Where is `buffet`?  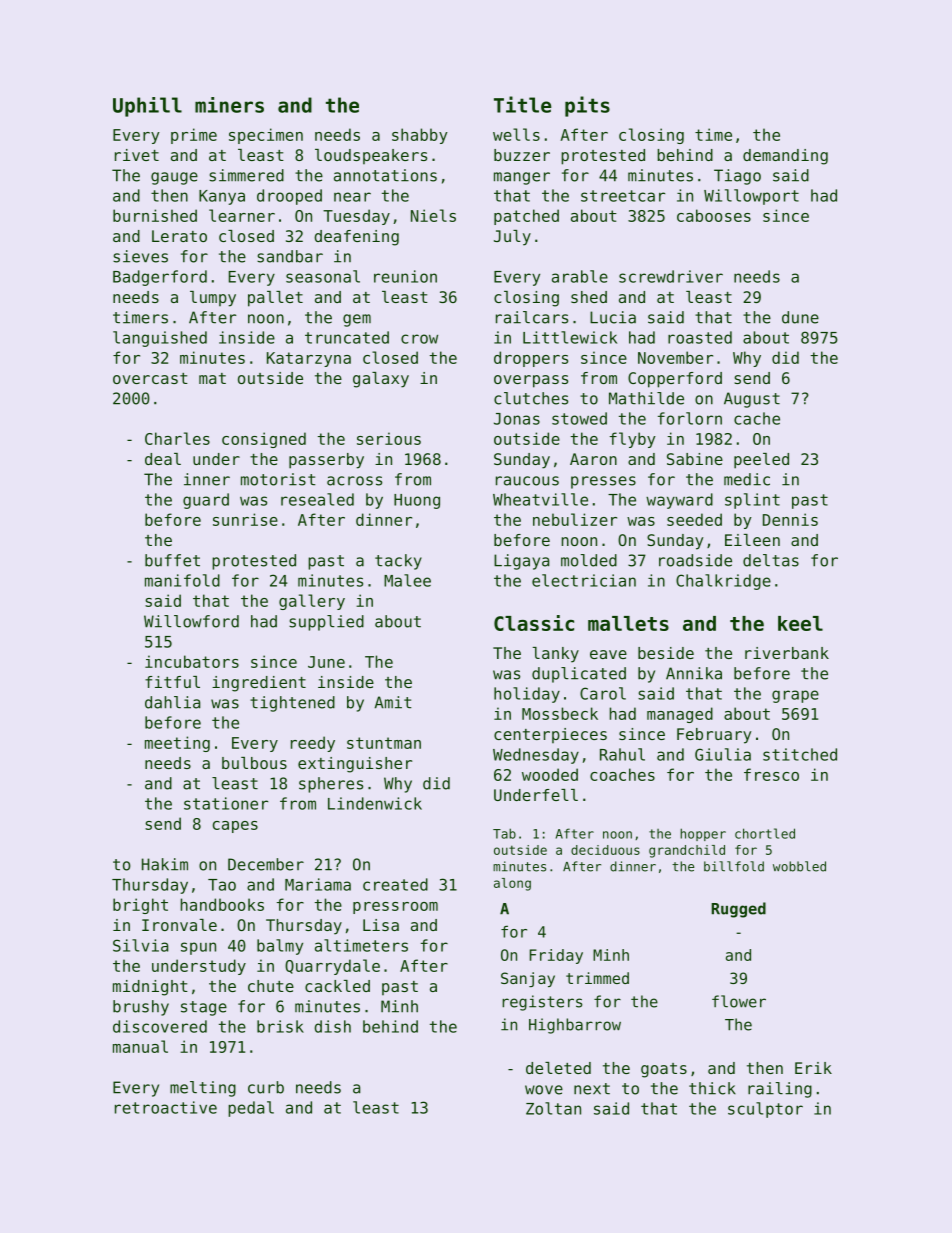 buffet is located at coordinates (172, 560).
